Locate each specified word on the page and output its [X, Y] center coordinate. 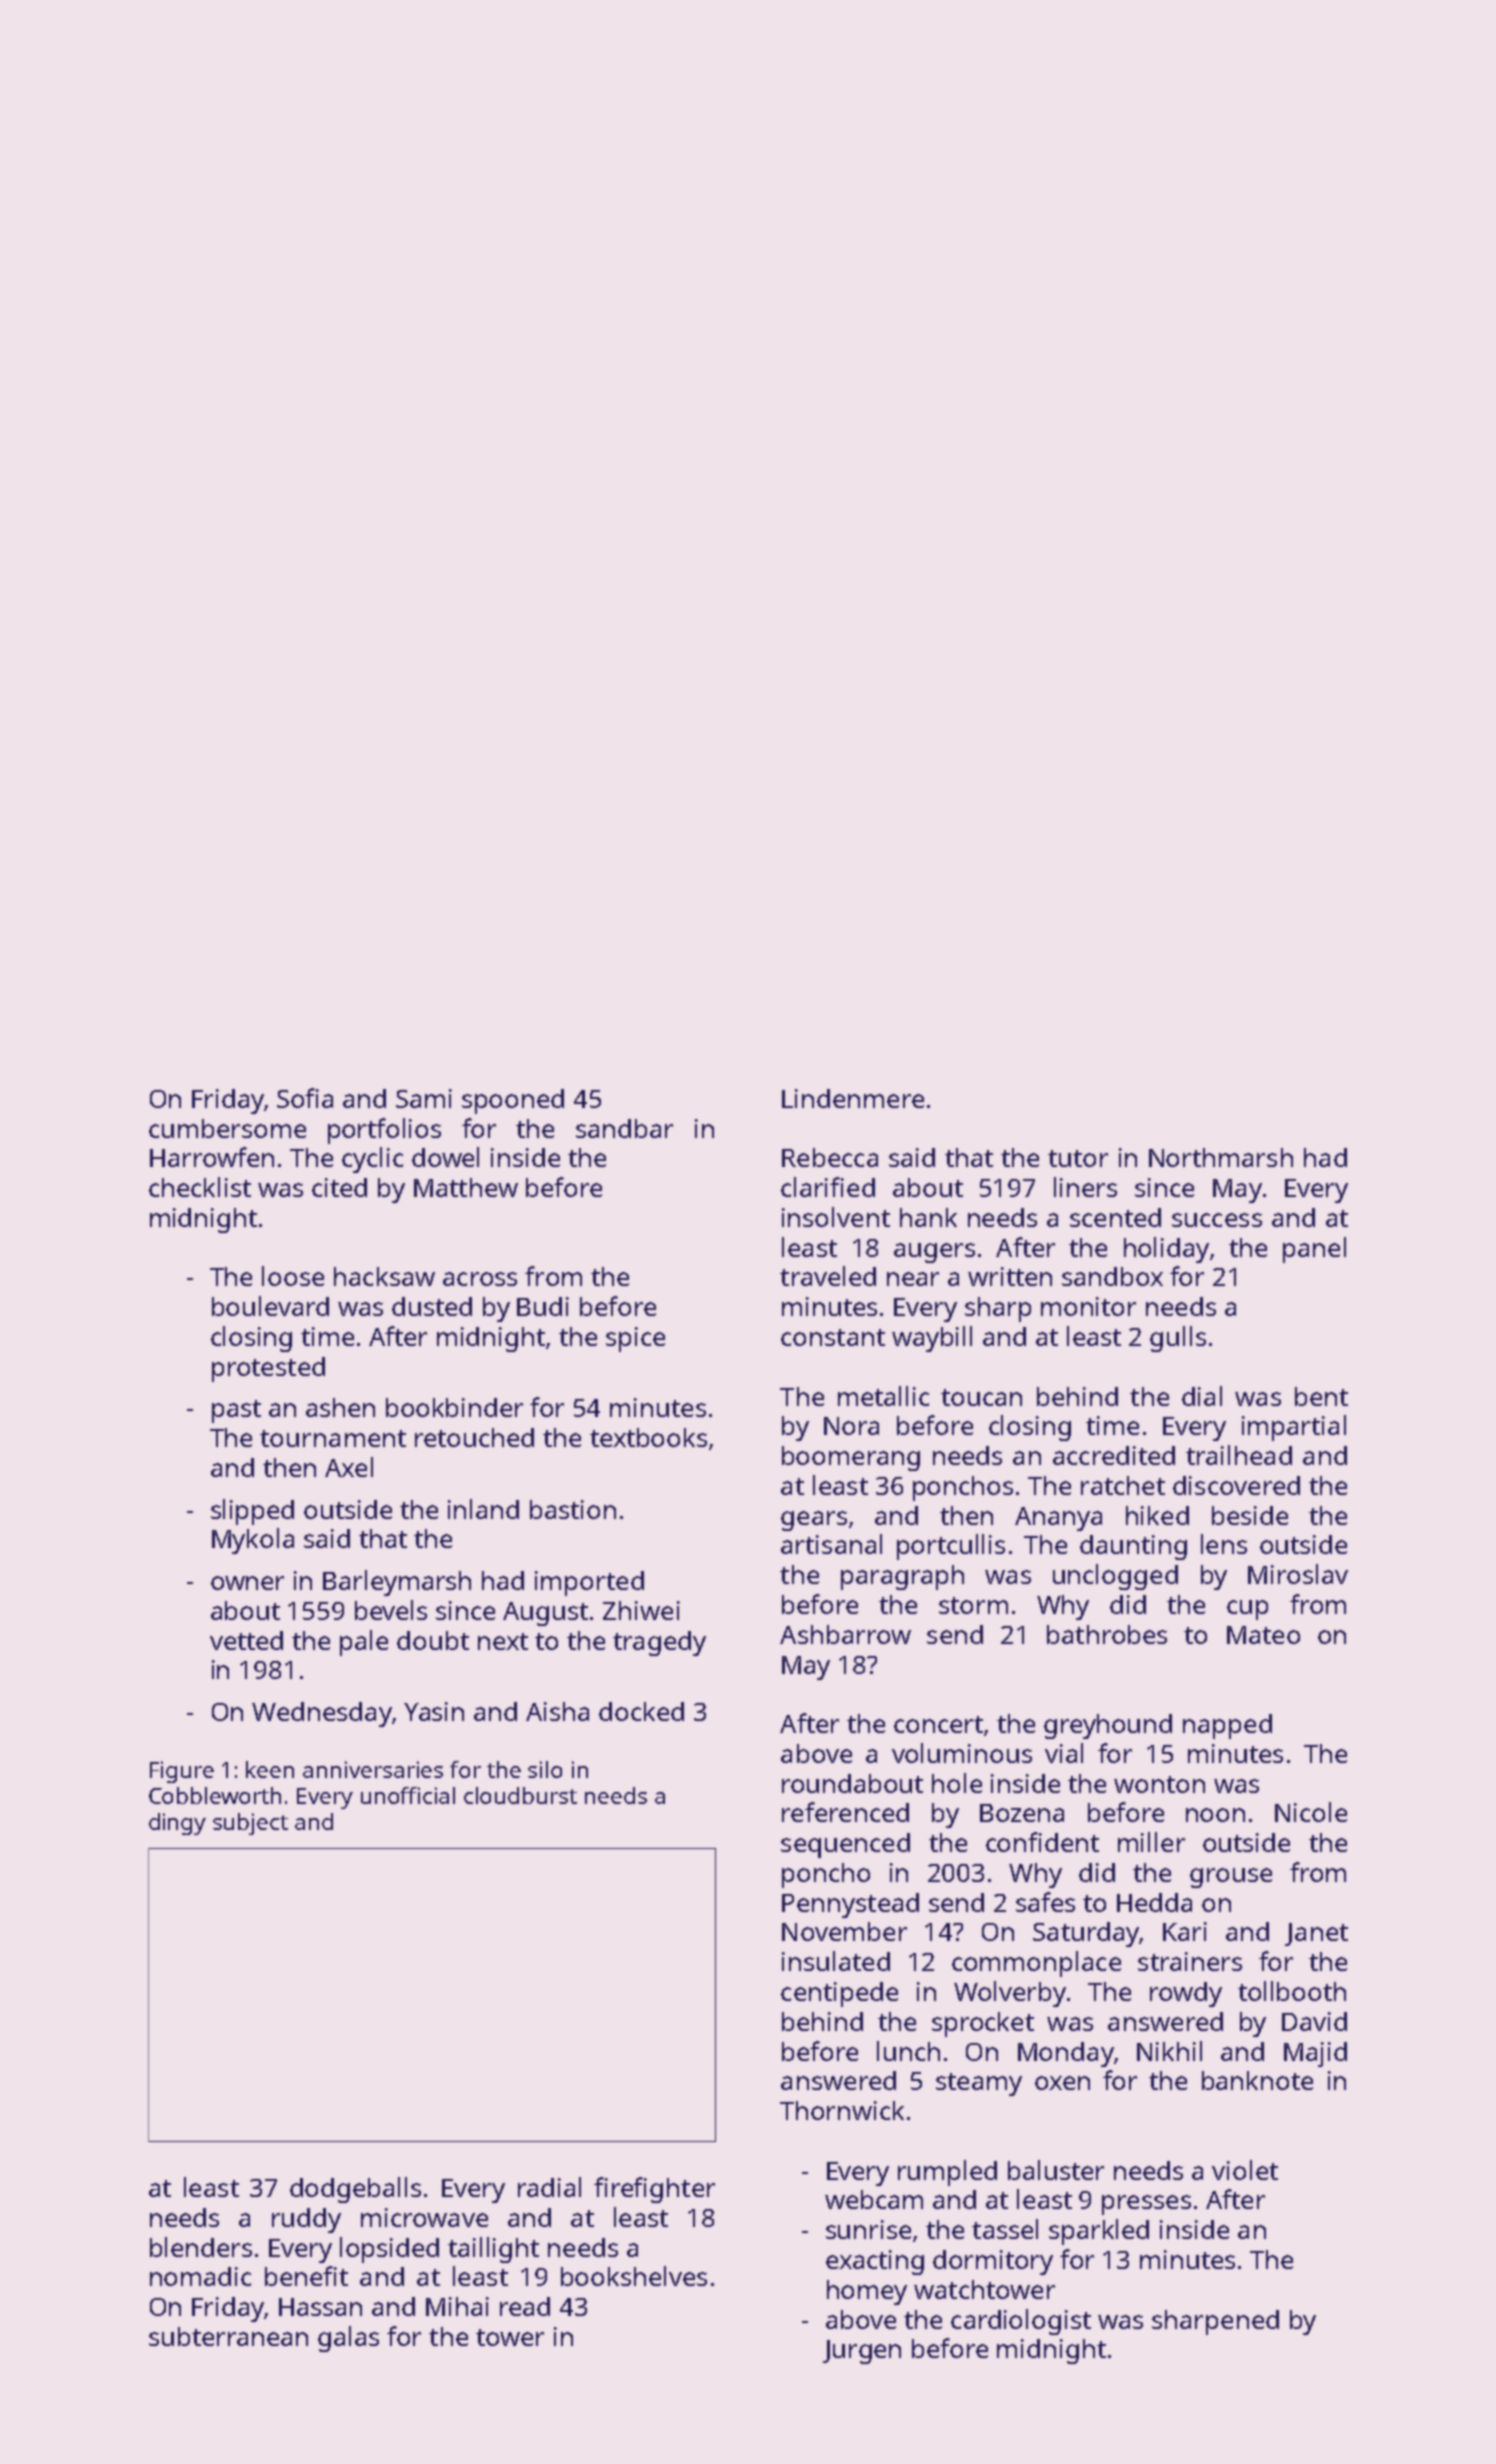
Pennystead [850, 1905]
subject [250, 1824]
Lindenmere [853, 1098]
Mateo [1263, 1635]
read [525, 2306]
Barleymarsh [397, 1583]
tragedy [659, 1643]
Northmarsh [1221, 1157]
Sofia [305, 1098]
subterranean [228, 2336]
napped [1227, 1726]
